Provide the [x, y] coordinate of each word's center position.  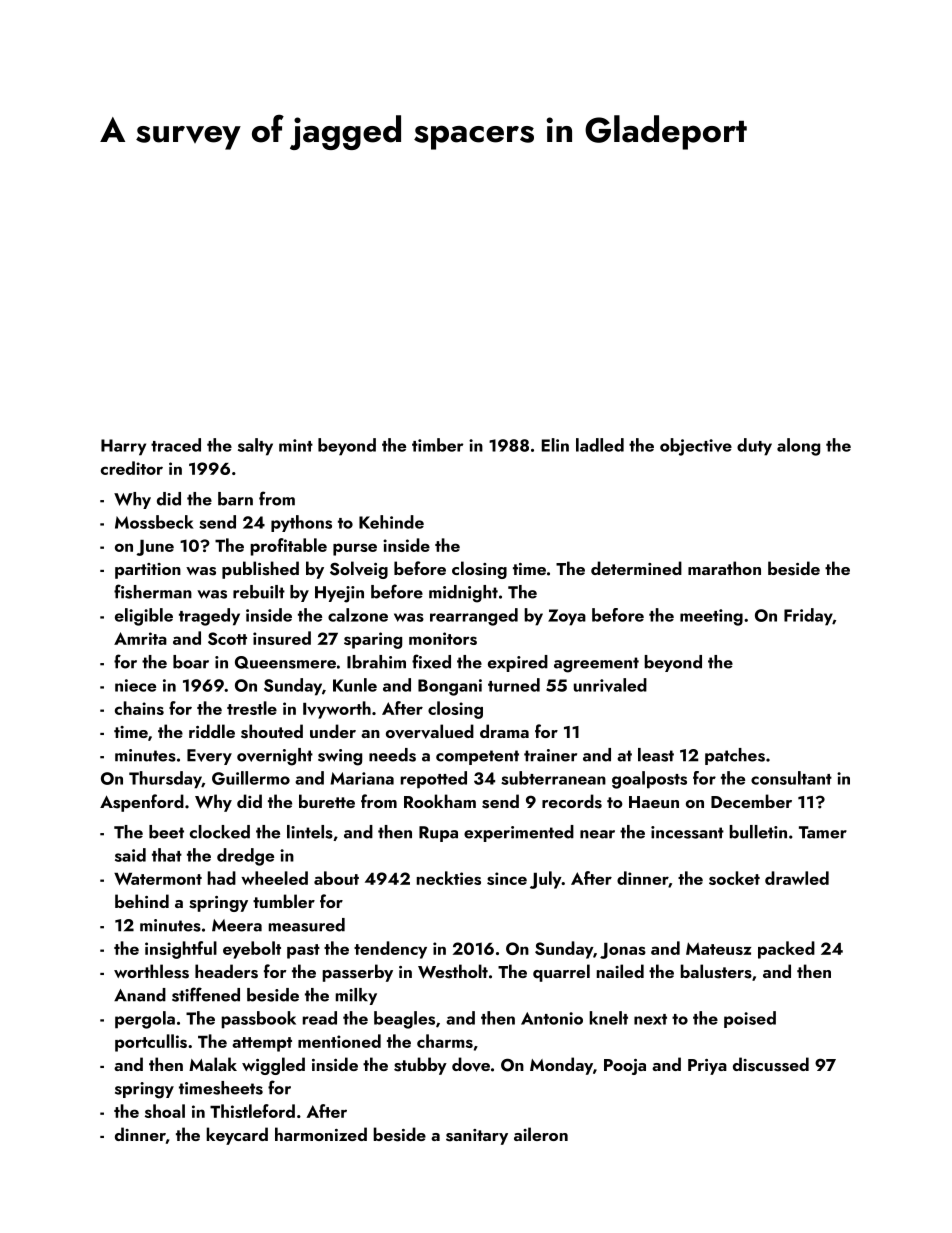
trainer [550, 755]
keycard [237, 1136]
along [798, 447]
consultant [791, 778]
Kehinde [391, 522]
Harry [123, 447]
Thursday [165, 780]
